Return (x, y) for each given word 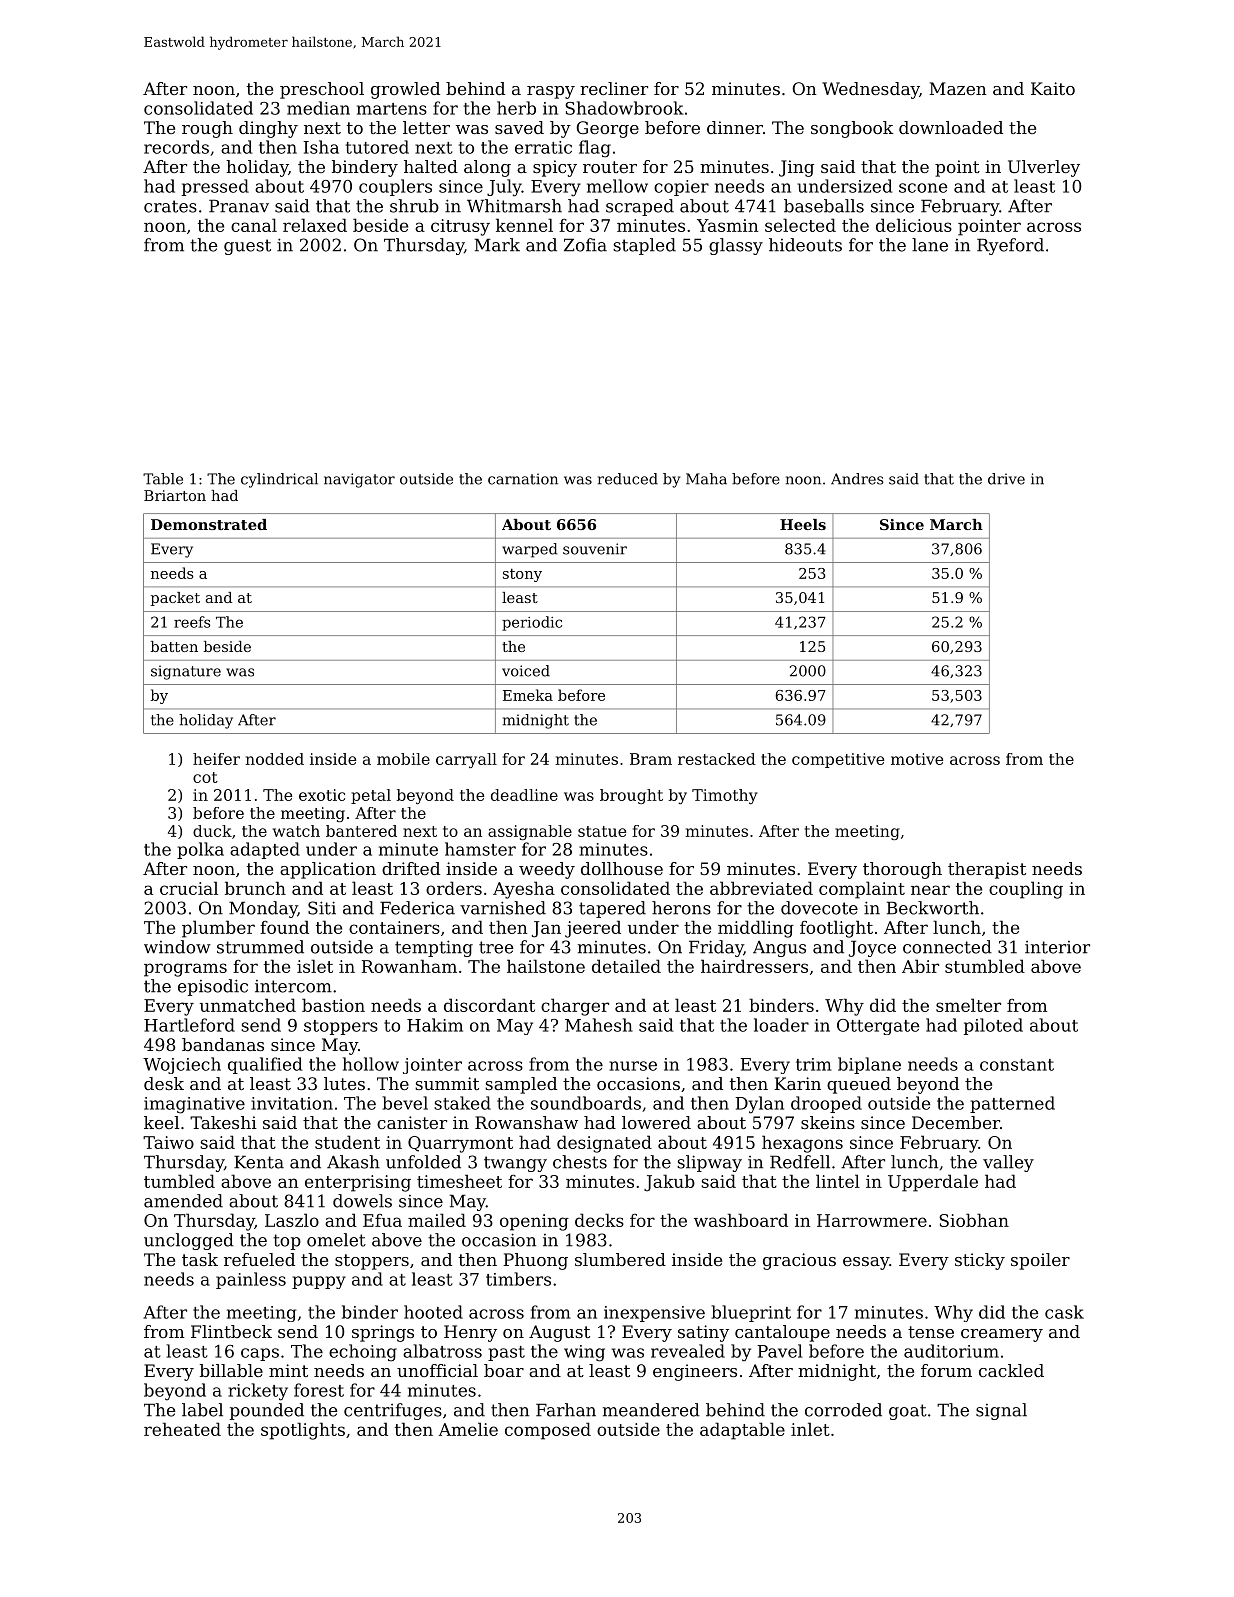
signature (186, 672)
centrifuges (393, 1411)
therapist (987, 870)
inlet (810, 1429)
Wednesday (870, 90)
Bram (651, 759)
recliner (614, 88)
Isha (321, 147)
